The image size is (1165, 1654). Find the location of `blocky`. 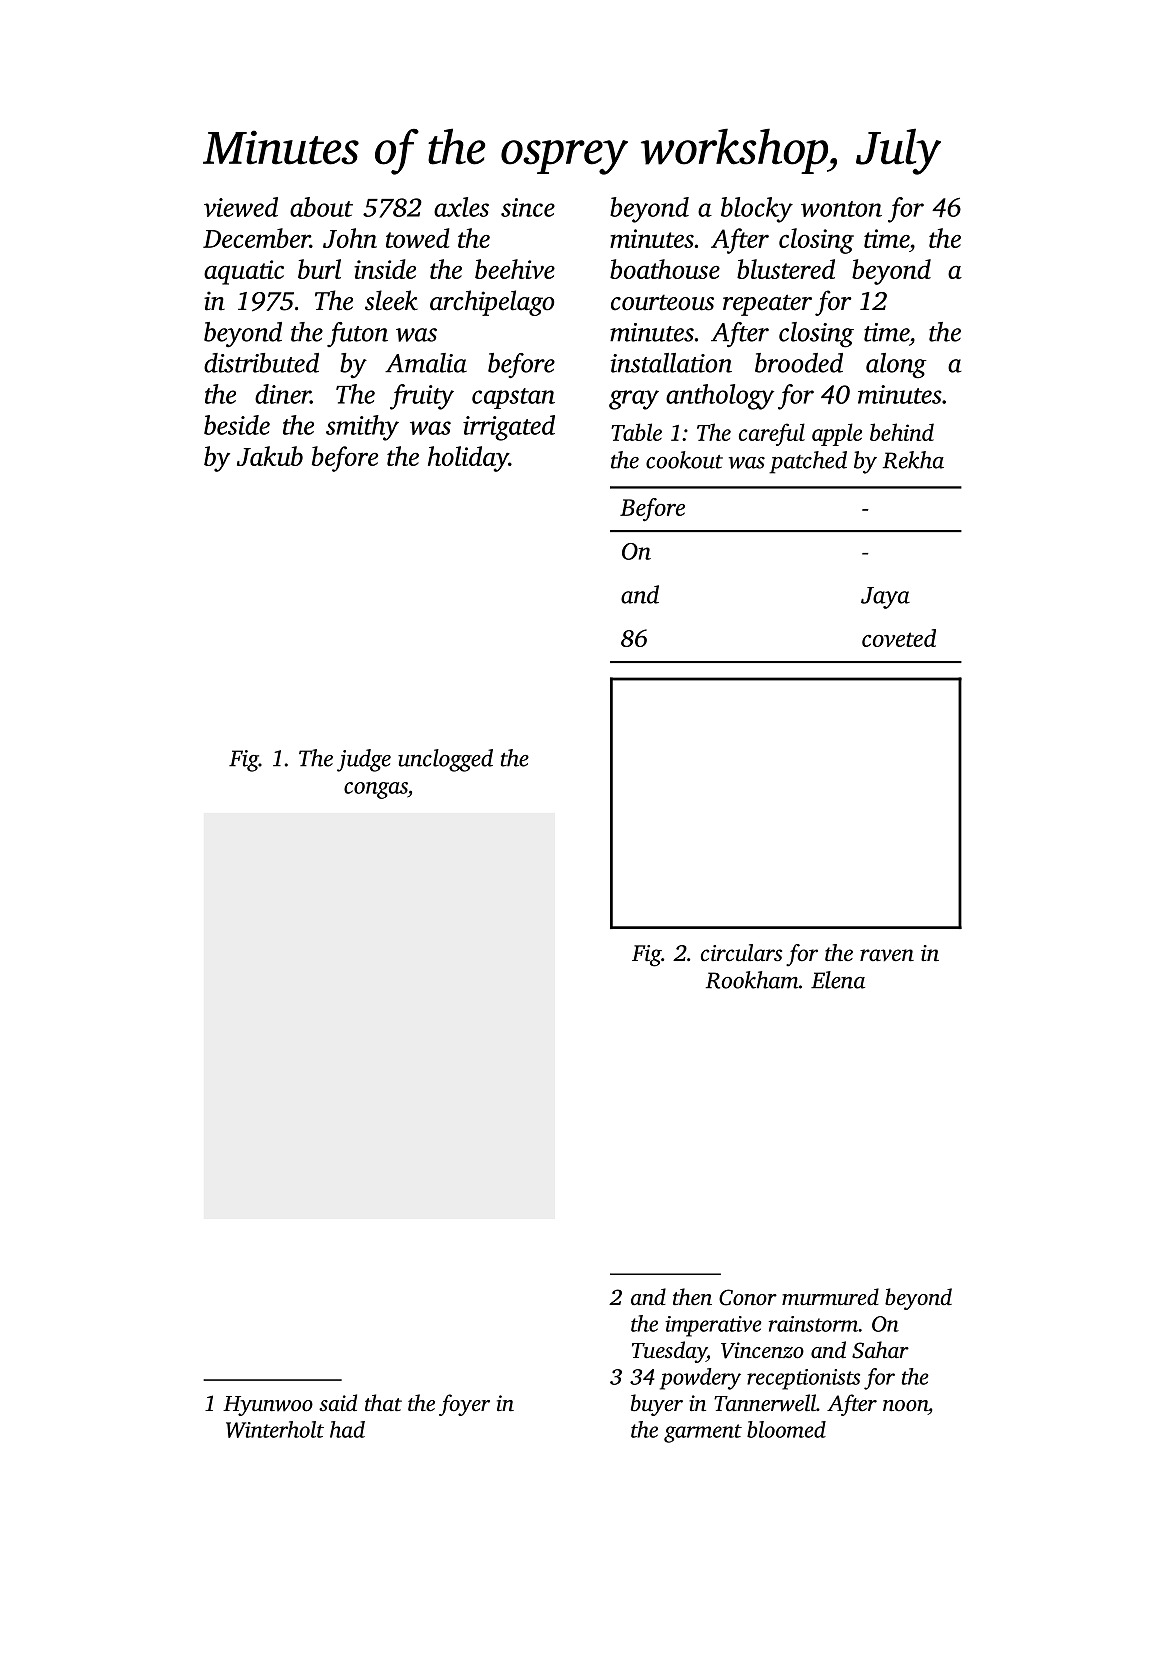

blocky is located at coordinates (757, 210).
